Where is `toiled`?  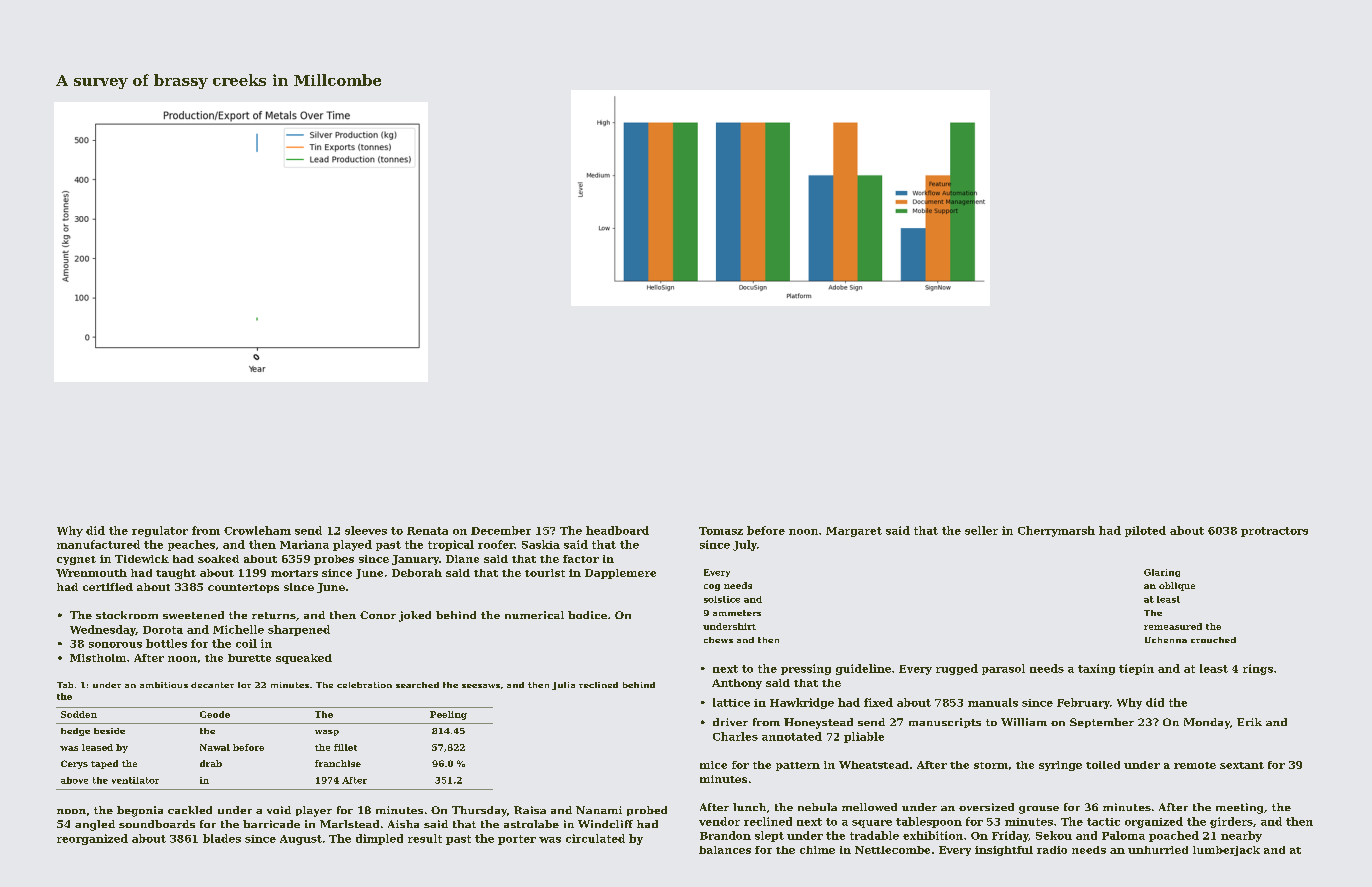 toiled is located at coordinates (1103, 765).
